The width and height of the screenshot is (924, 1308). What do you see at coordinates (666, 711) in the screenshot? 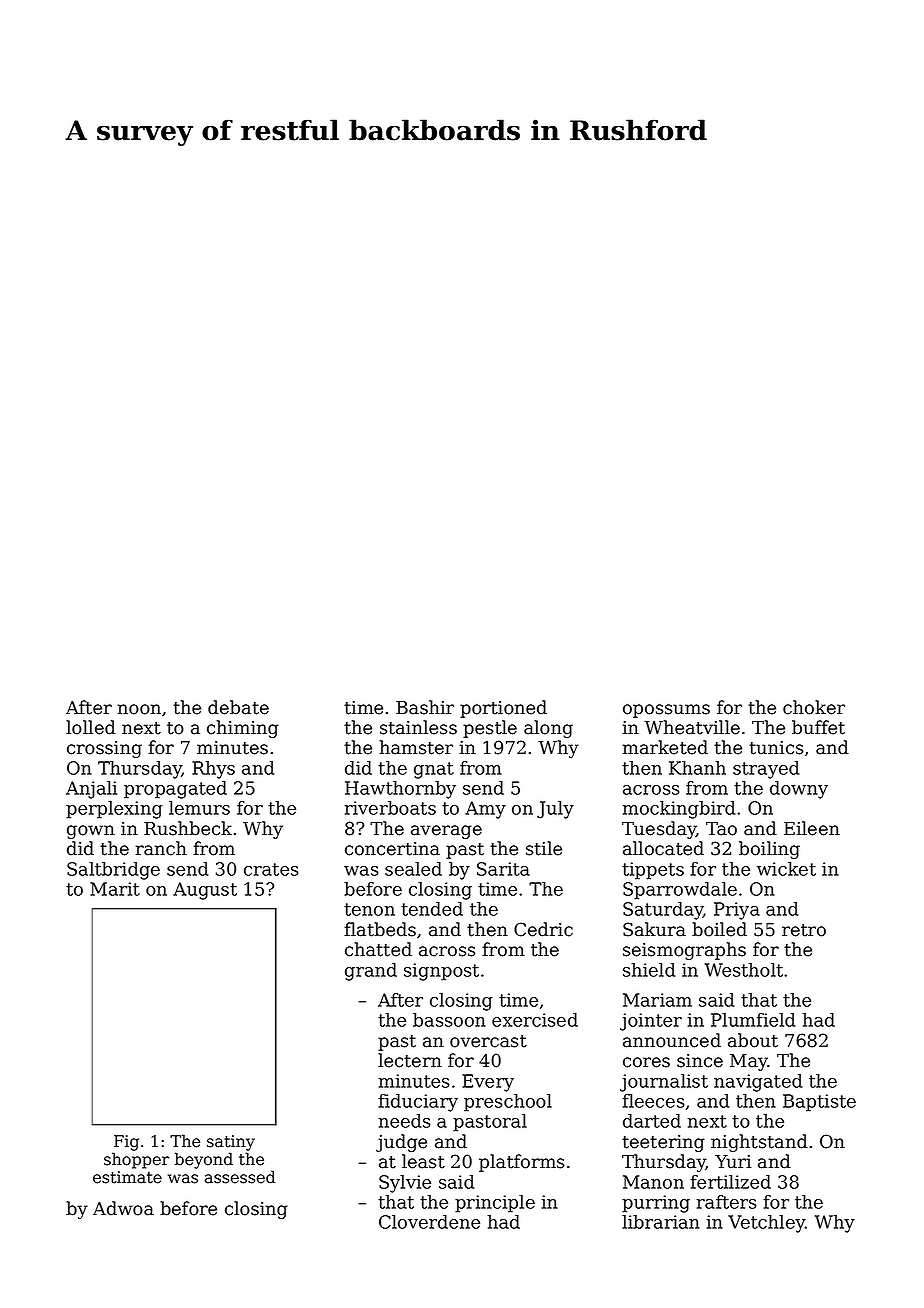
I see `opossums` at bounding box center [666, 711].
